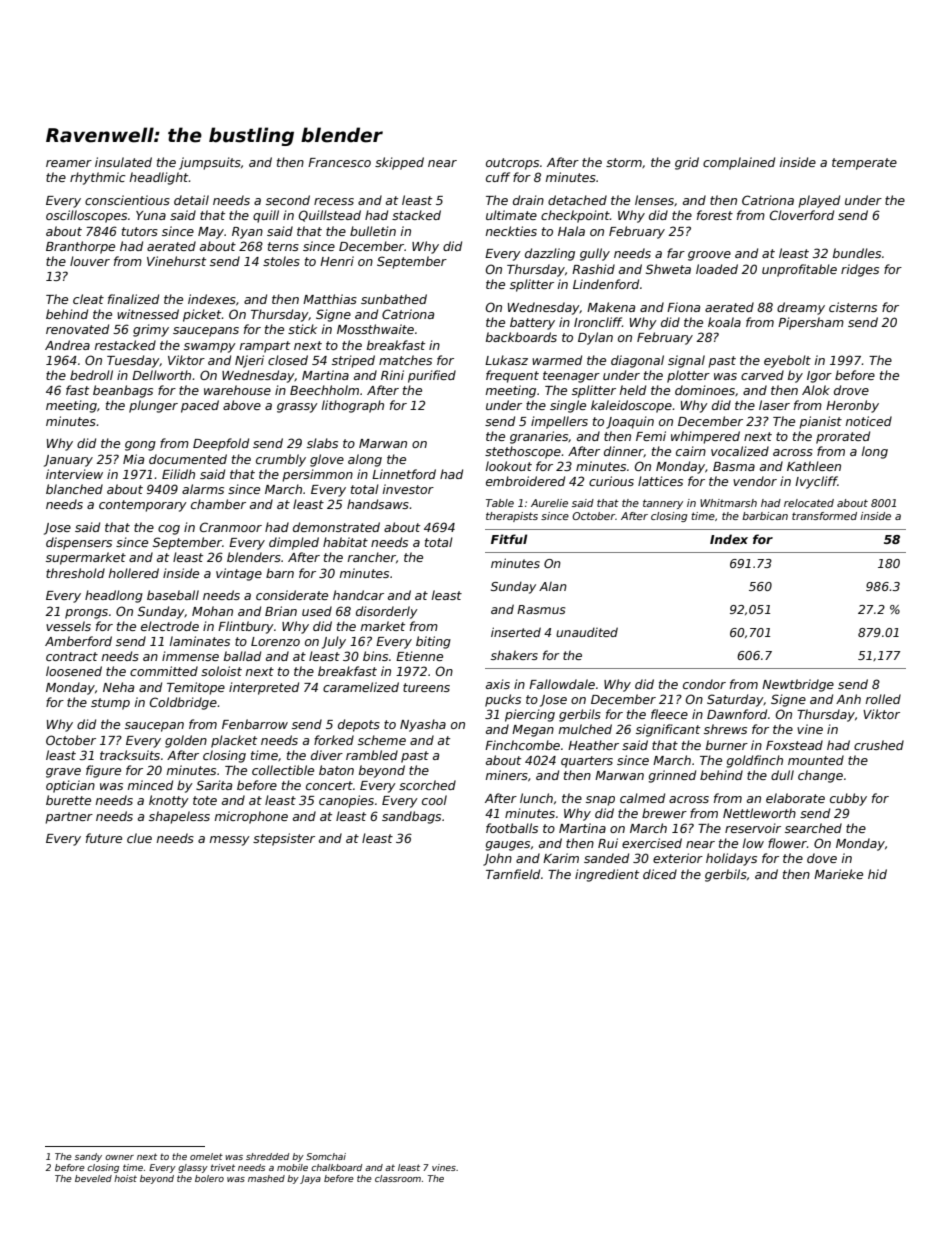 The width and height of the screenshot is (952, 1233). Describe the element at coordinates (123, 391) in the screenshot. I see `beanbags` at that location.
